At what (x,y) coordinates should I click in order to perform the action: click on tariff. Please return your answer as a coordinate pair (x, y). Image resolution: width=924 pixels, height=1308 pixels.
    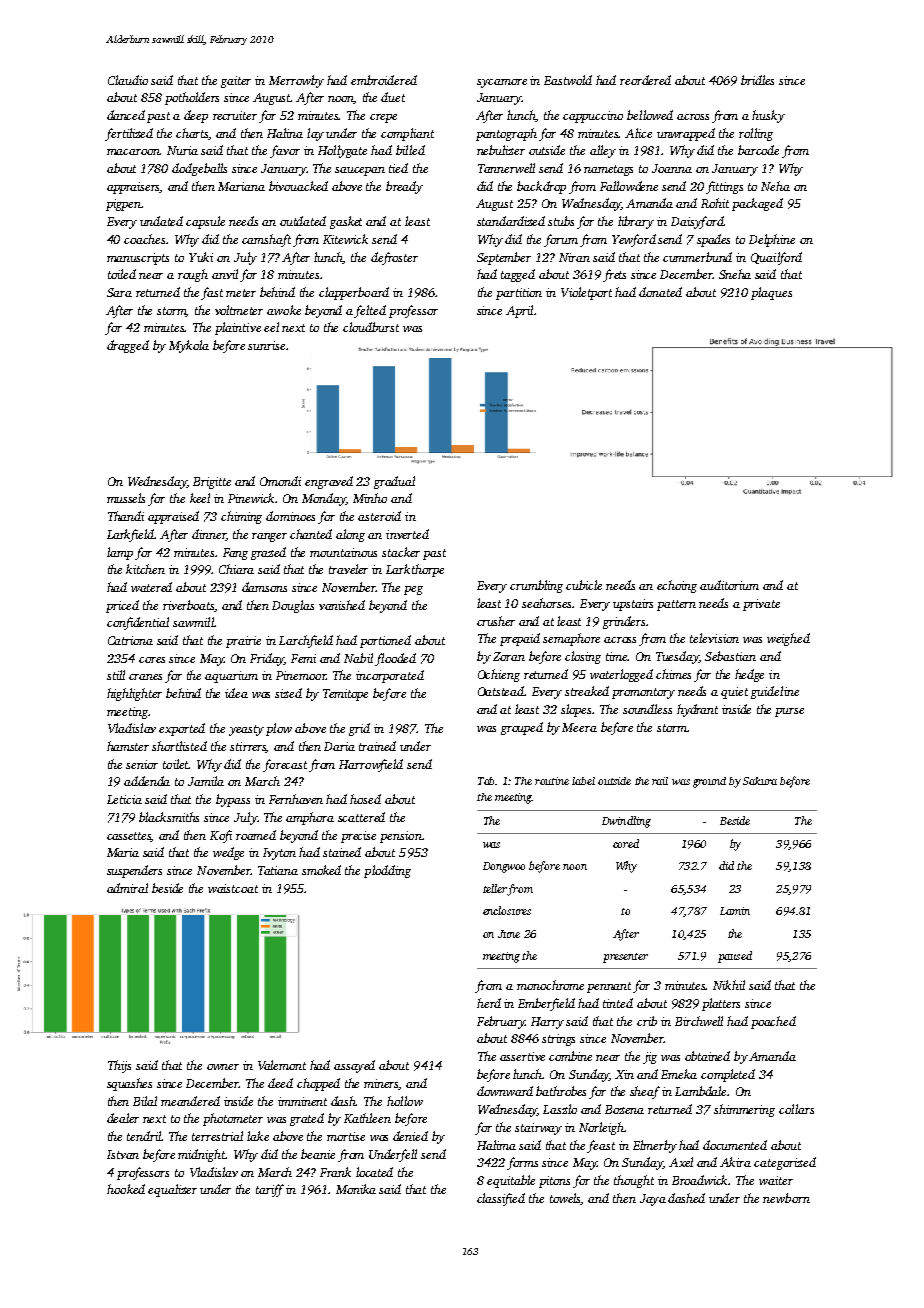
    Looking at the image, I should click on (270, 1190).
